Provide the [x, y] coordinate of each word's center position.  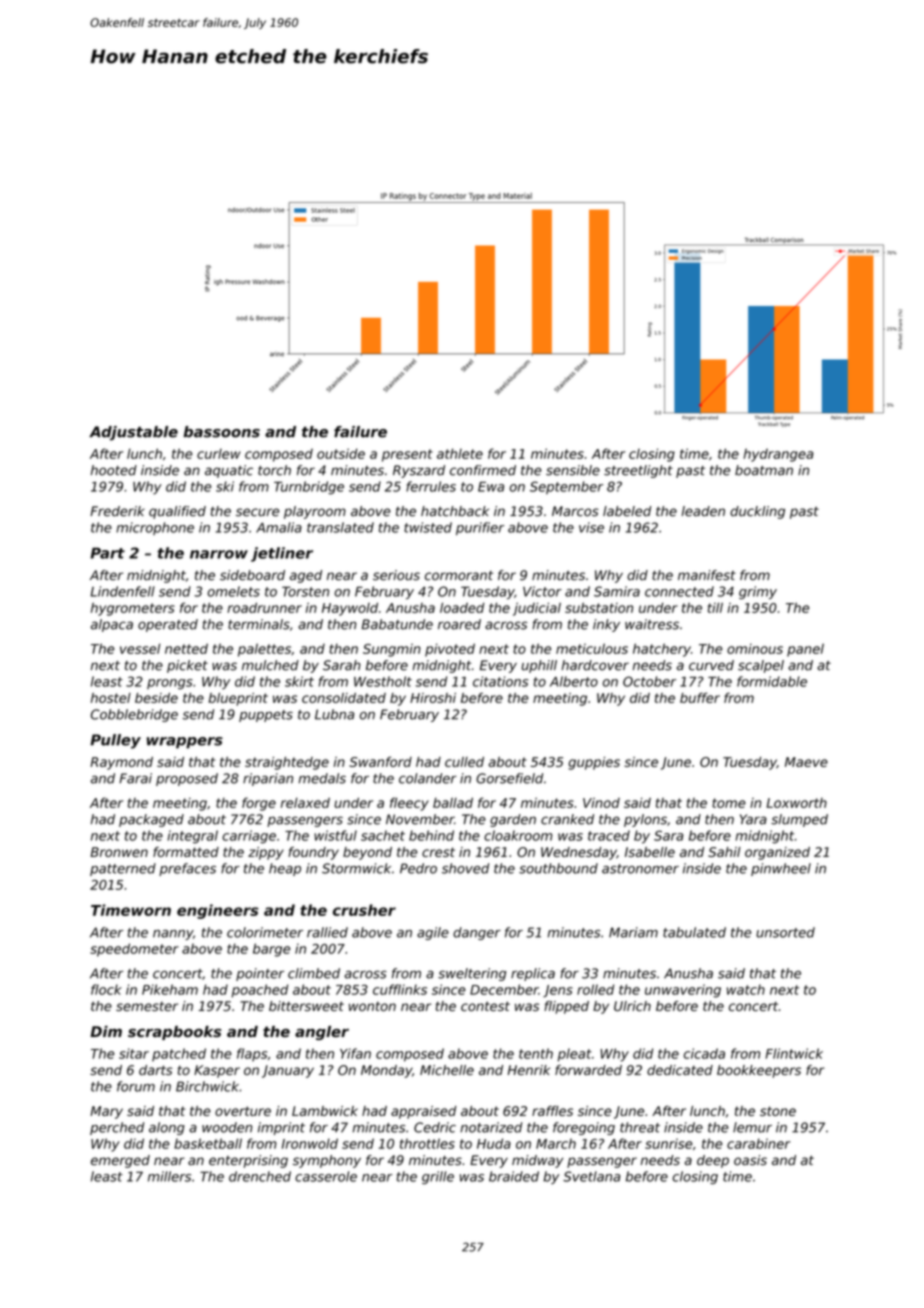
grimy [758, 592]
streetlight [638, 471]
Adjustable [133, 433]
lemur [752, 1127]
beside [156, 698]
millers [169, 1176]
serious [396, 575]
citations [500, 681]
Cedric [435, 1127]
